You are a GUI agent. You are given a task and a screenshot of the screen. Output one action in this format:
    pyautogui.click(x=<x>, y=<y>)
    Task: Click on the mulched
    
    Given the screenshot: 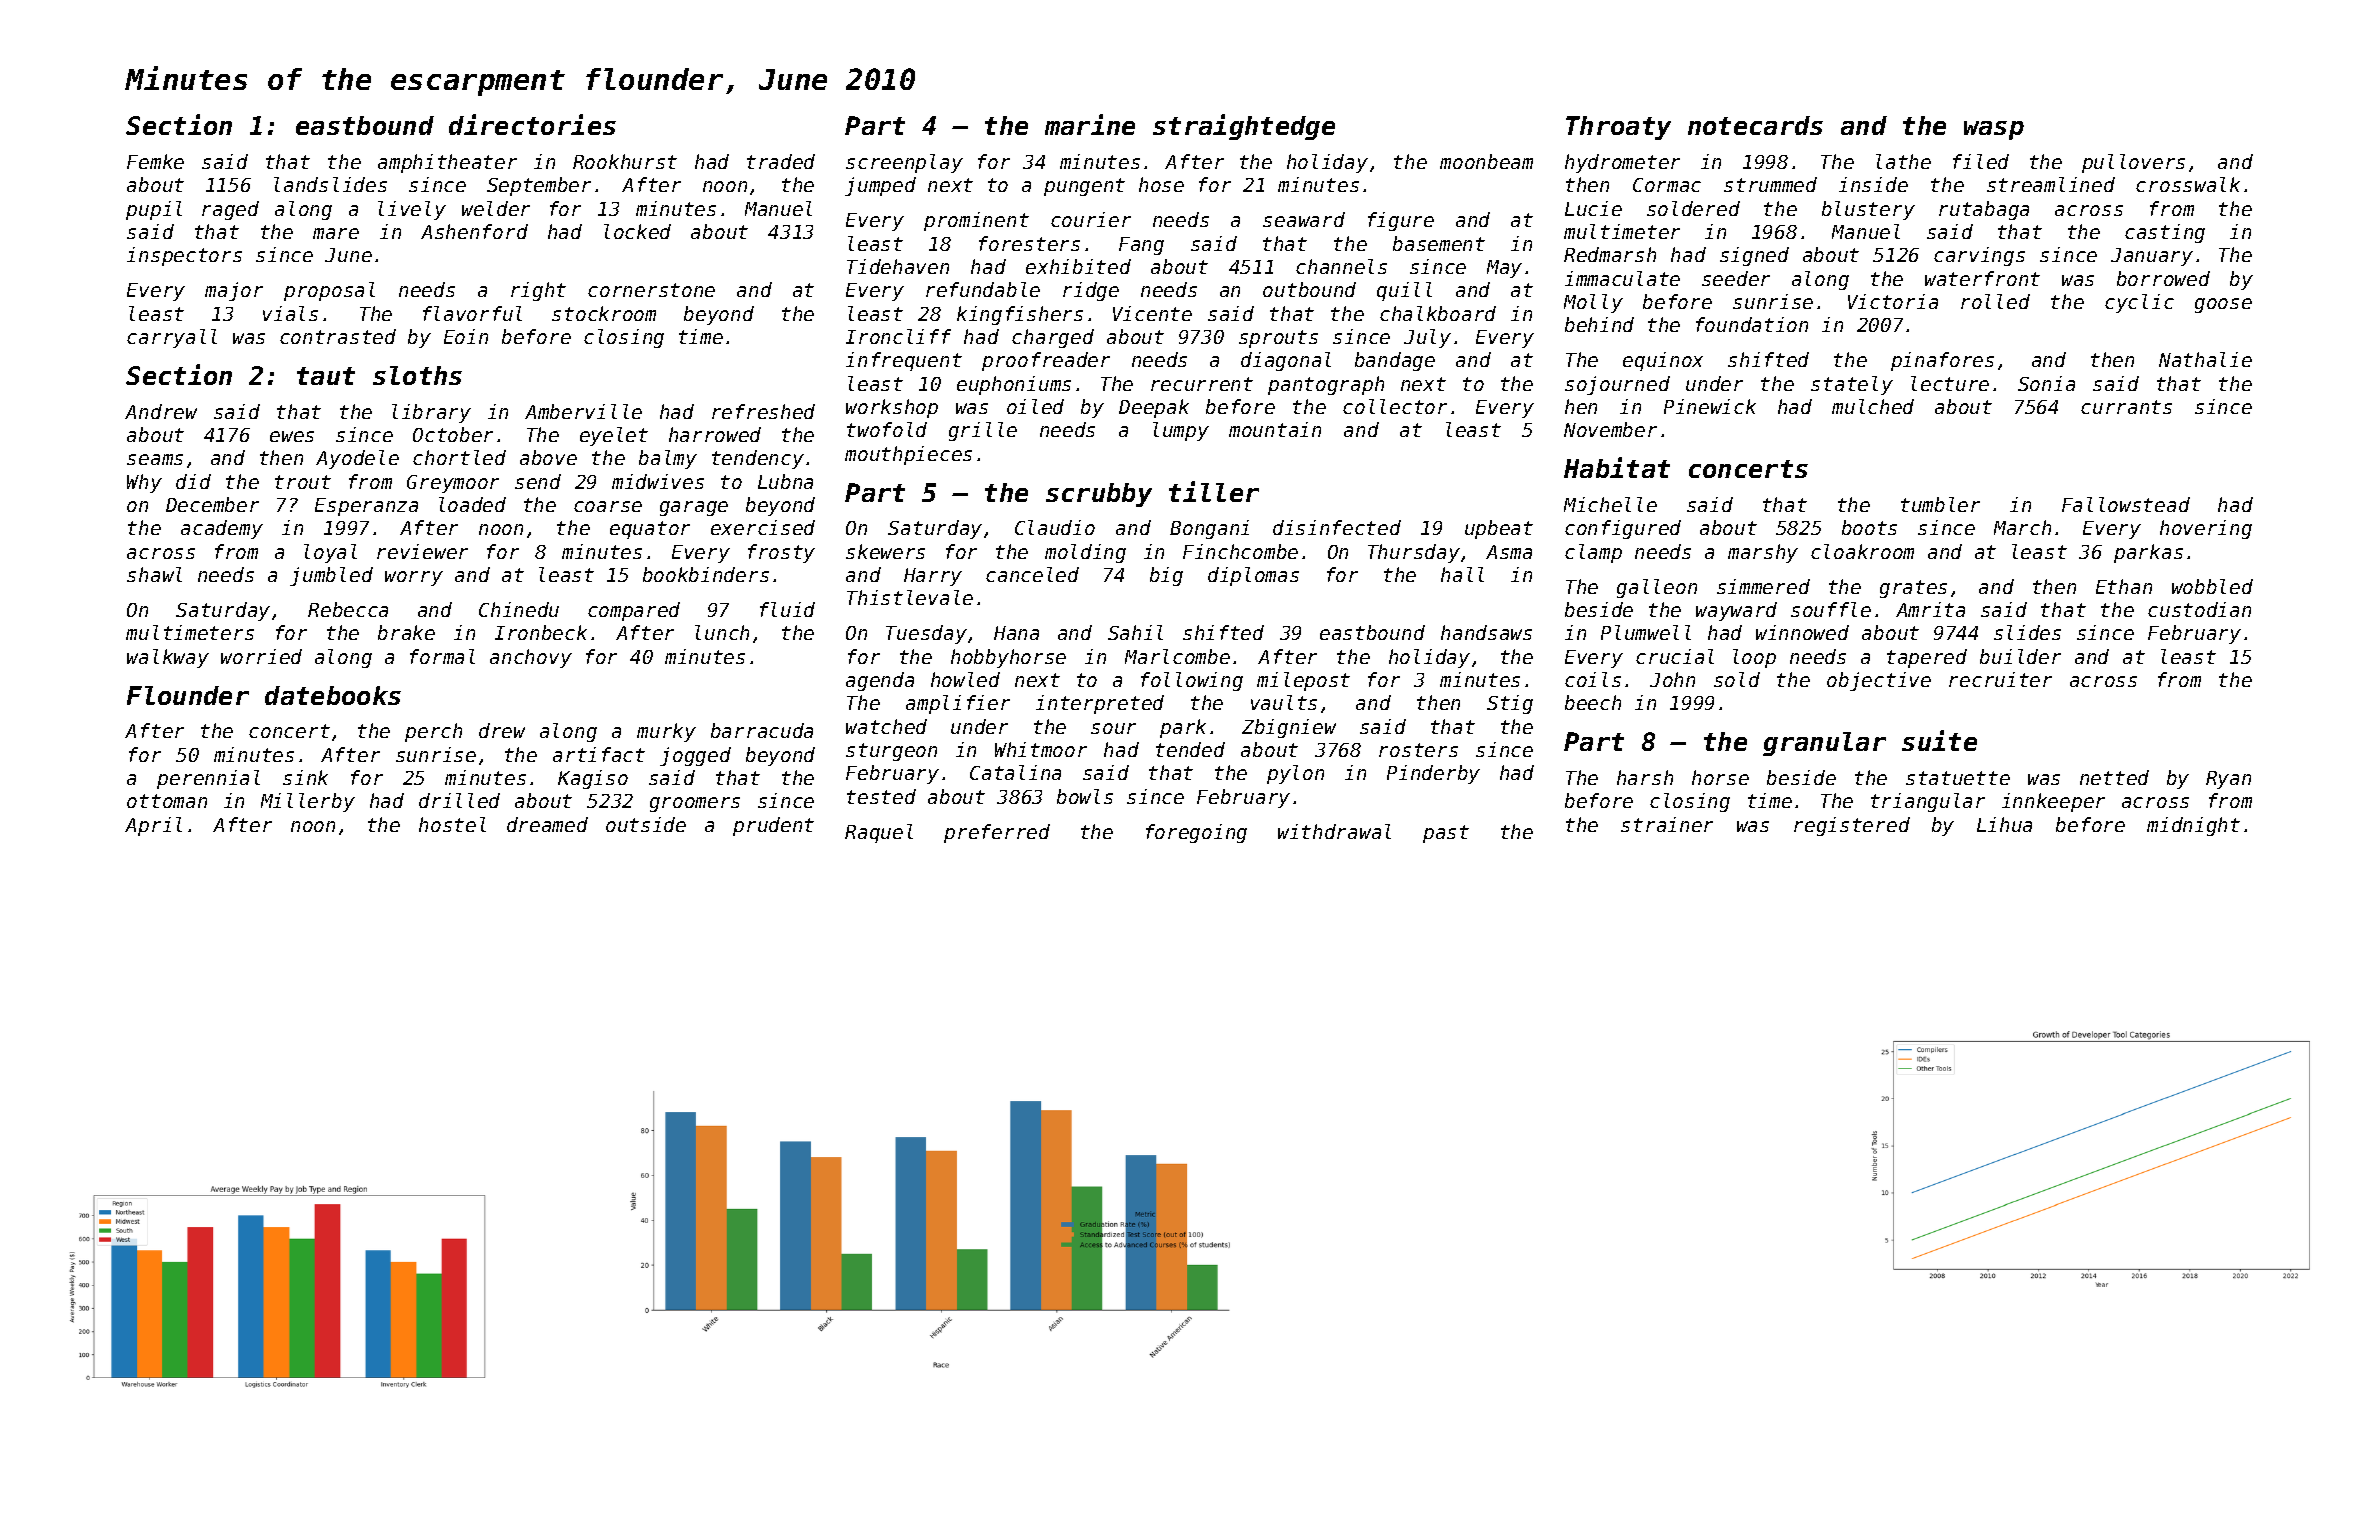 What is the action you would take?
    pyautogui.click(x=1873, y=406)
